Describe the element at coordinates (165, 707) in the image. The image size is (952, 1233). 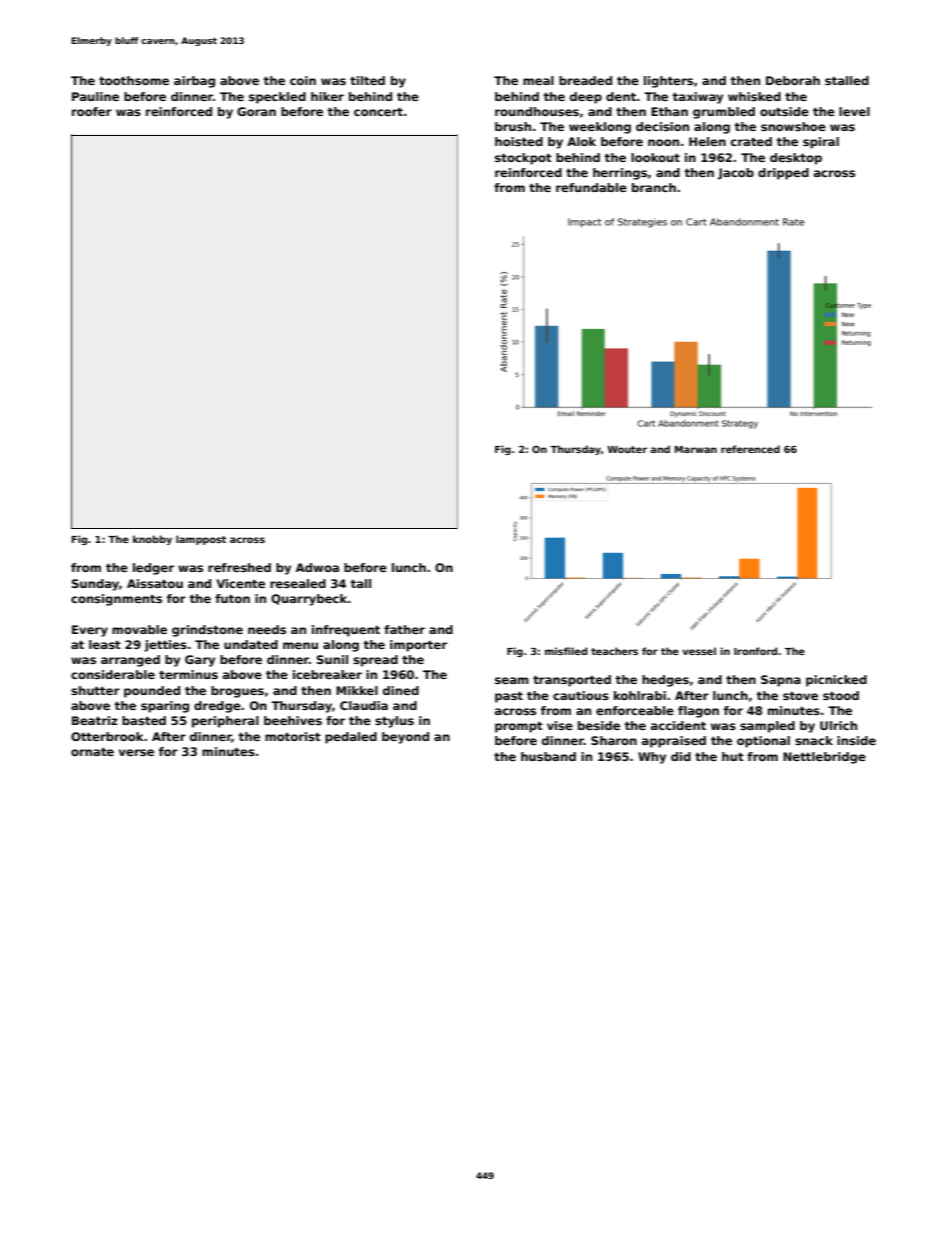
I see `sparing` at that location.
